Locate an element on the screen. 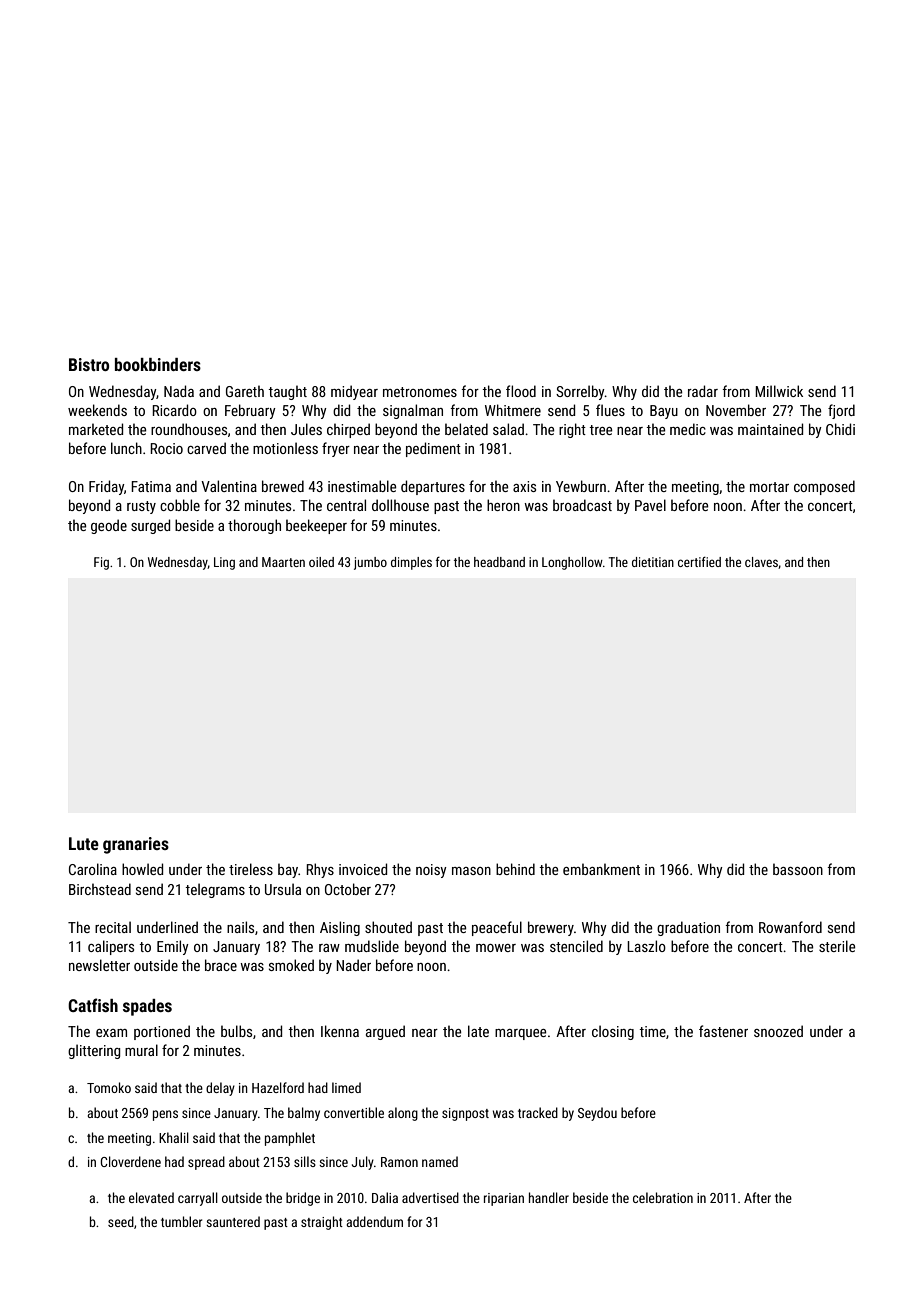 The image size is (924, 1308). dietitian is located at coordinates (653, 562).
